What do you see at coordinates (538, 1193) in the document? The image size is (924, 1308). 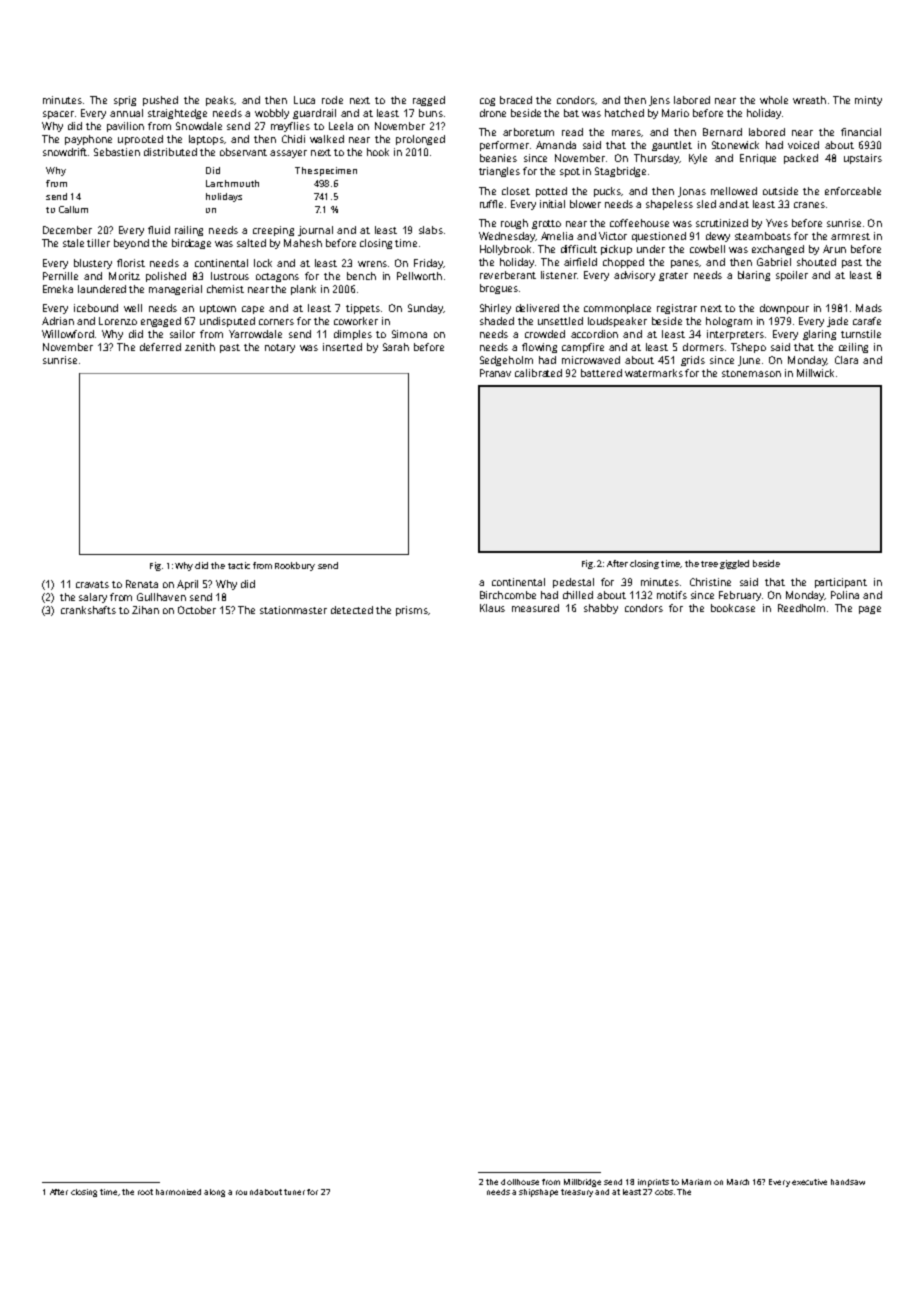 I see `shipshape` at bounding box center [538, 1193].
